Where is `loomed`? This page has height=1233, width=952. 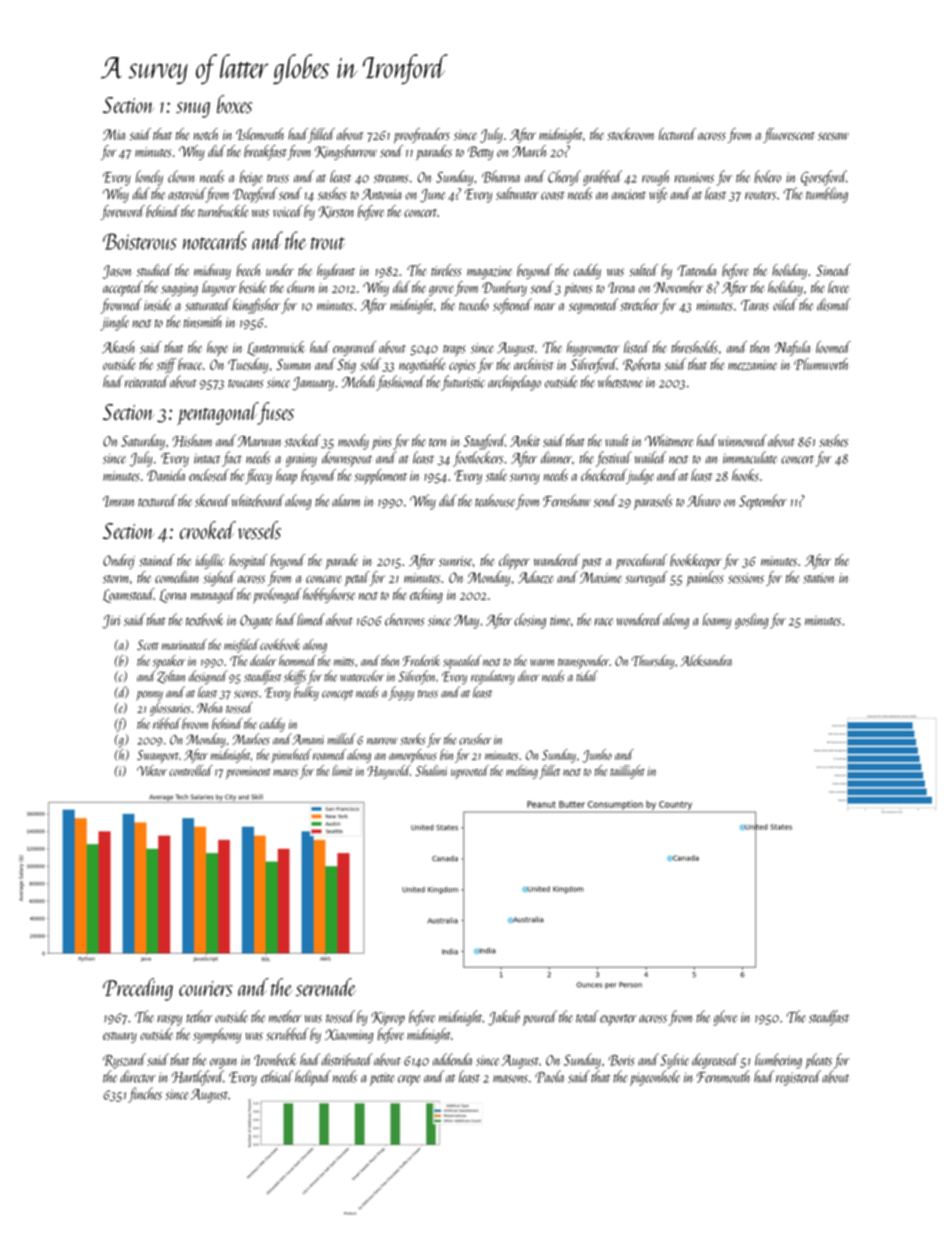
loomed is located at coordinates (833, 347).
